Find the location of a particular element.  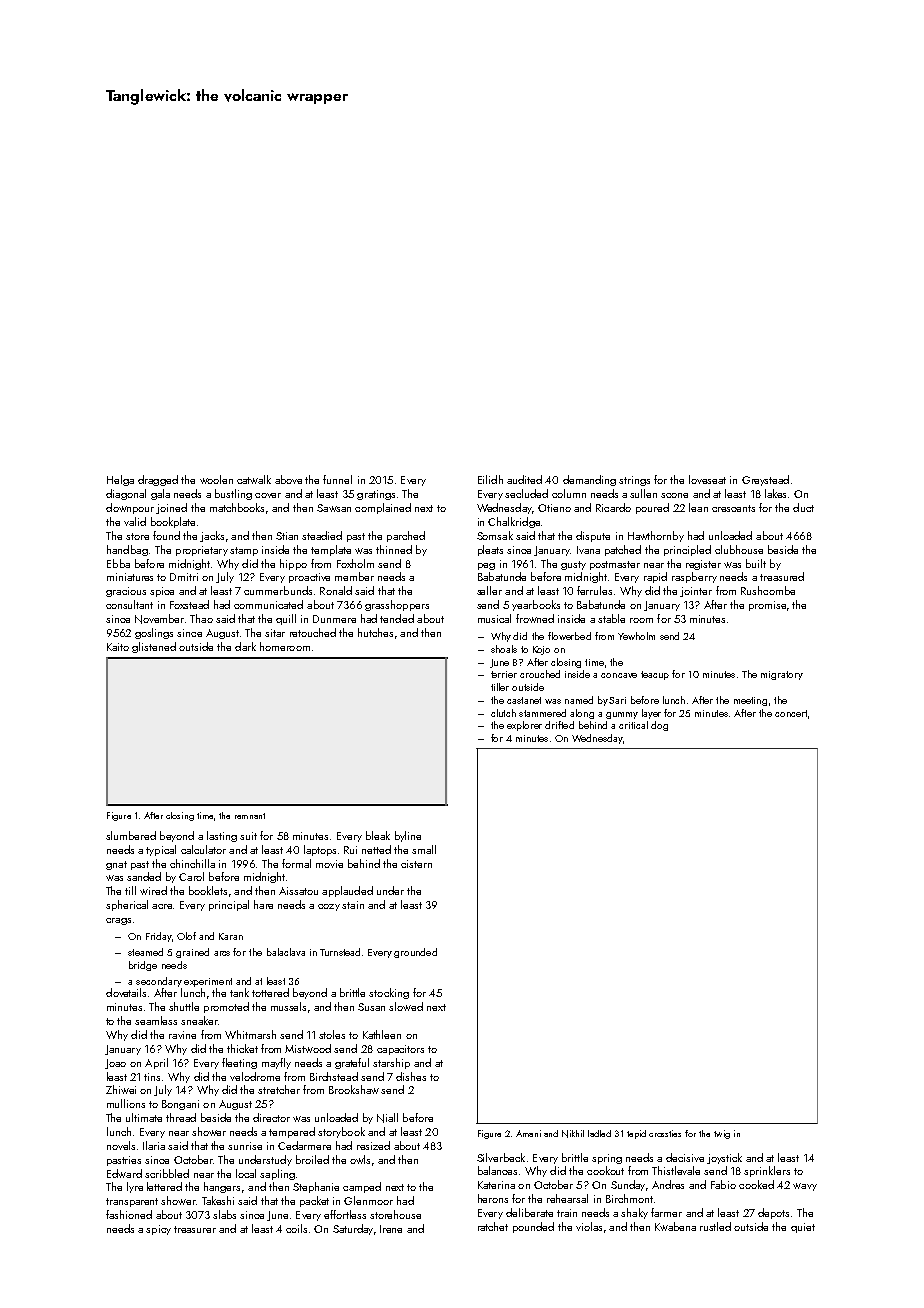

concert is located at coordinates (791, 713).
